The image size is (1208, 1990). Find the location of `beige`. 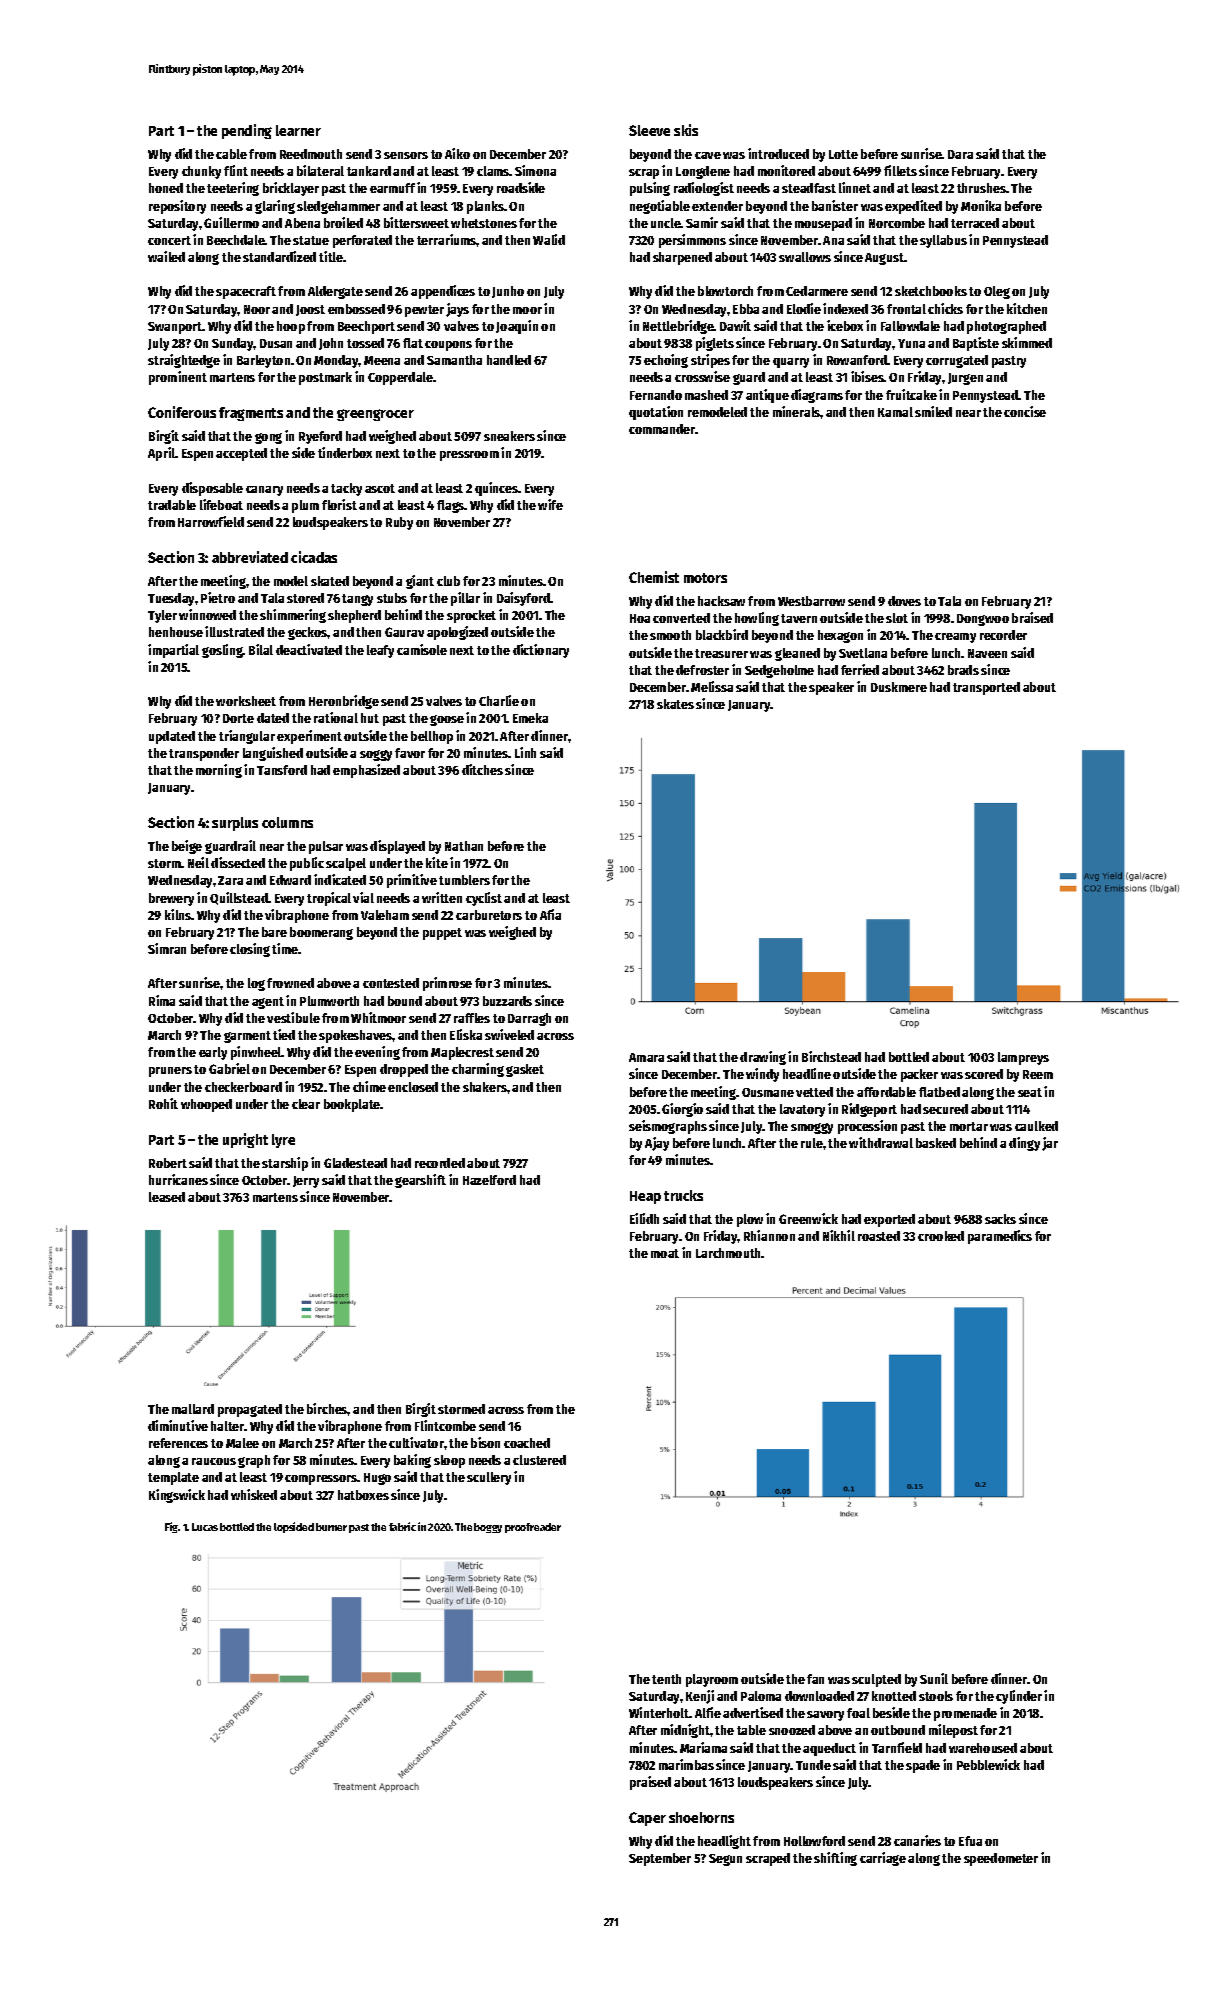

beige is located at coordinates (187, 847).
